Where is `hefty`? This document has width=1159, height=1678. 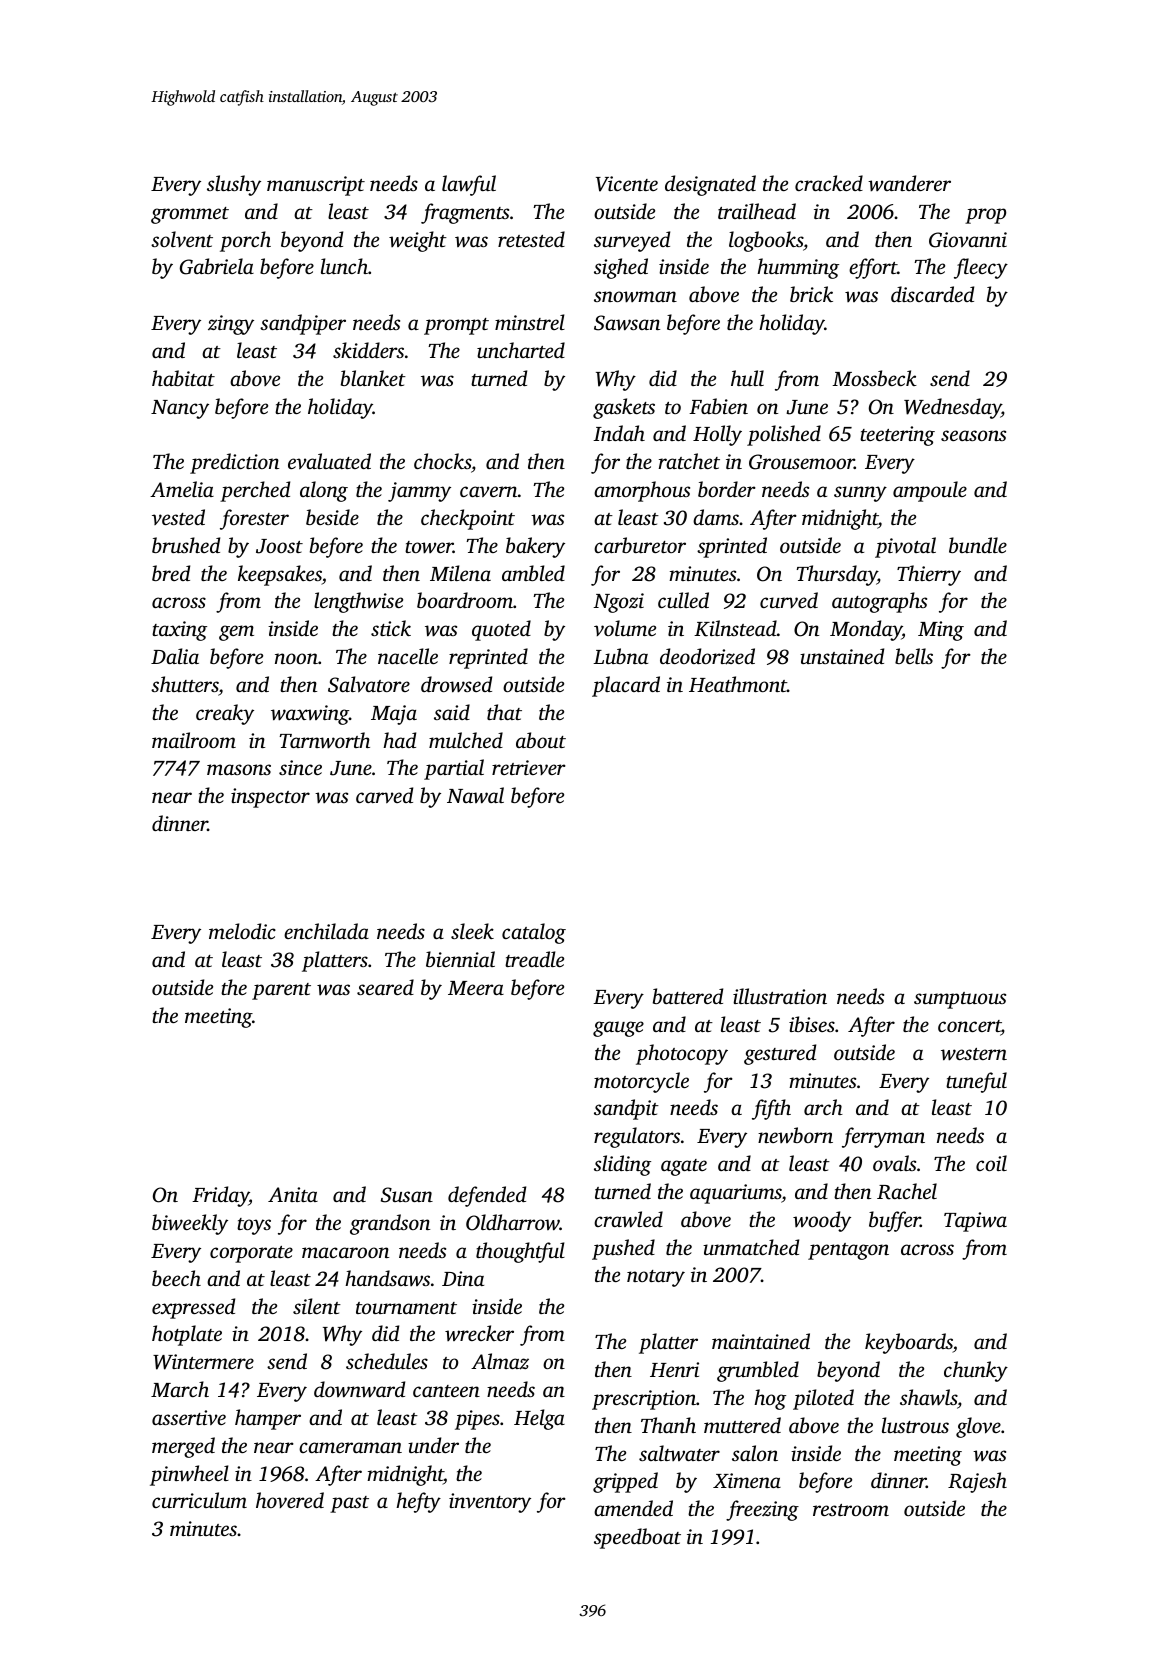 hefty is located at coordinates (418, 1502).
